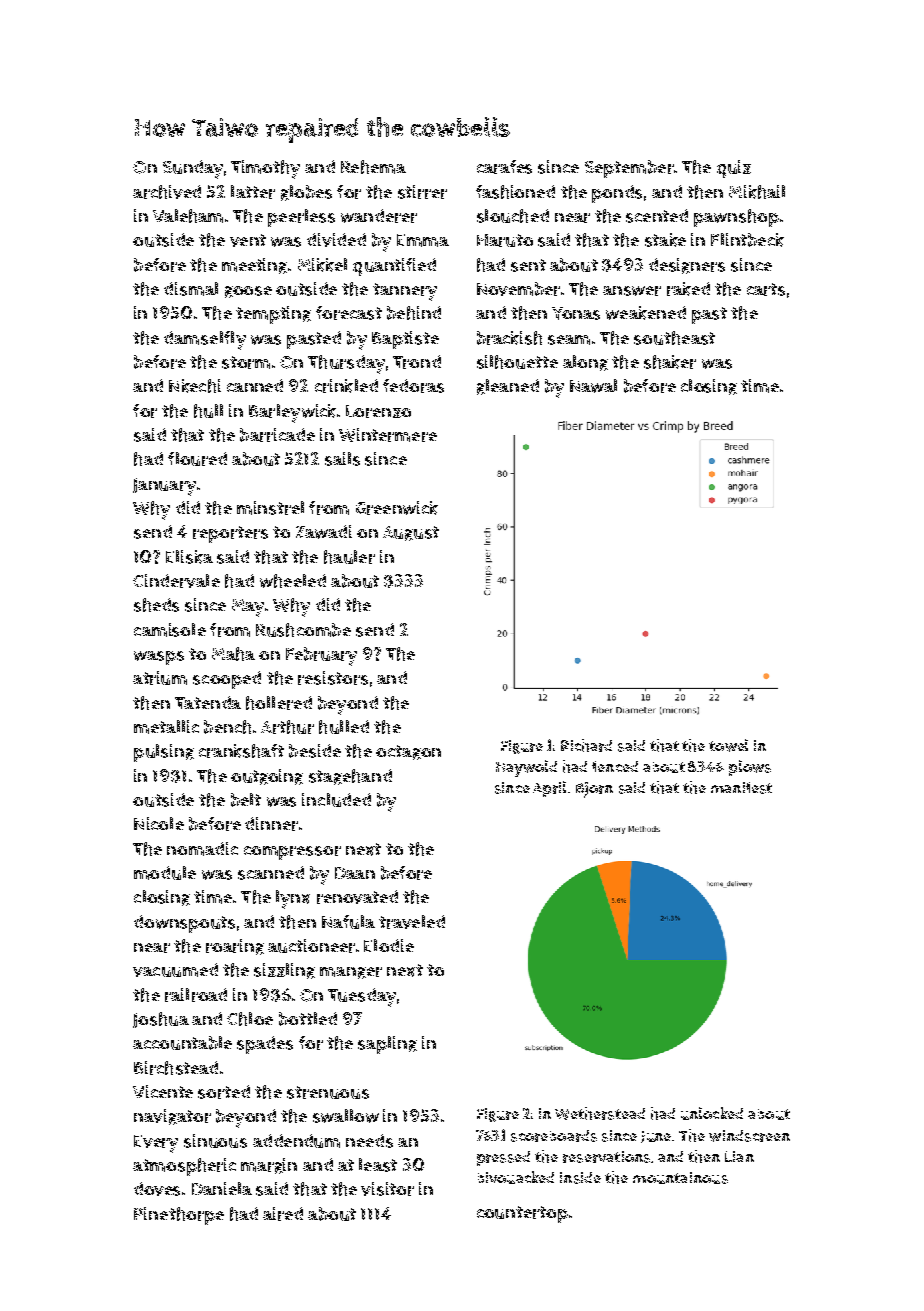  Describe the element at coordinates (161, 1020) in the document. I see `Joshua` at that location.
